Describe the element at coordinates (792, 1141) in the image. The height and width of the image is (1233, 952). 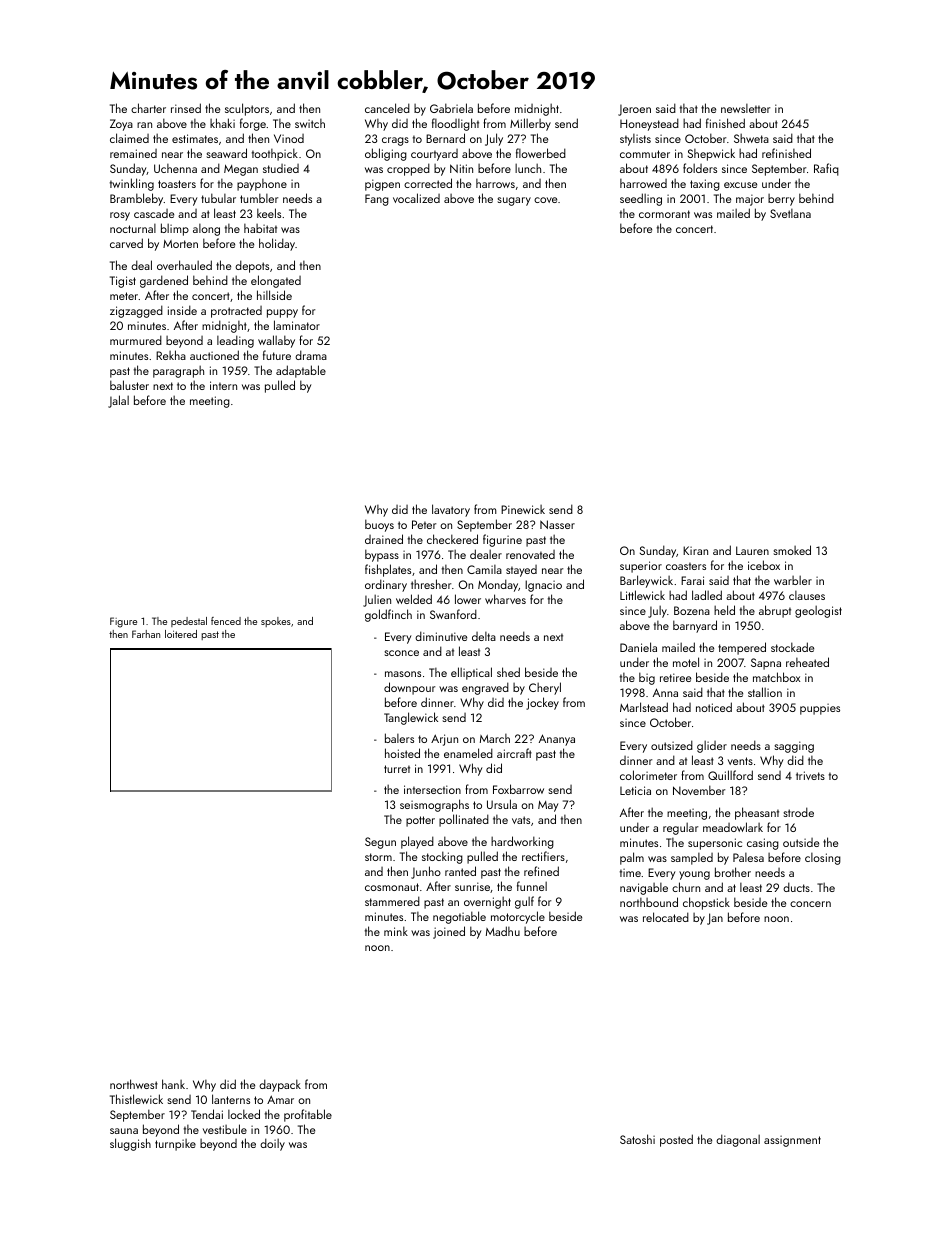
I see `assignment` at that location.
